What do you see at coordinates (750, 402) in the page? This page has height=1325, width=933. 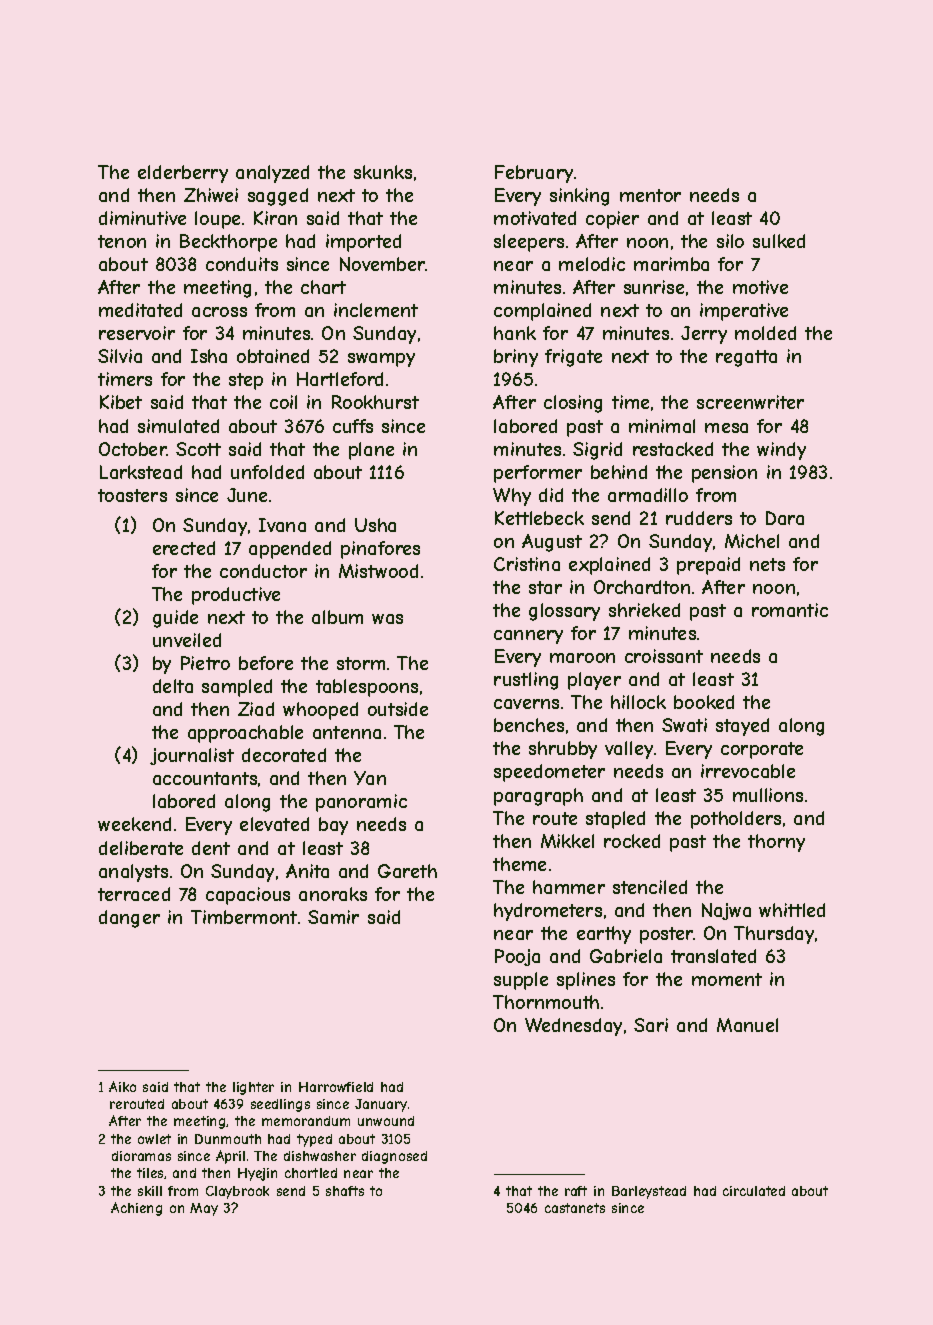 I see `screenwriter` at bounding box center [750, 402].
